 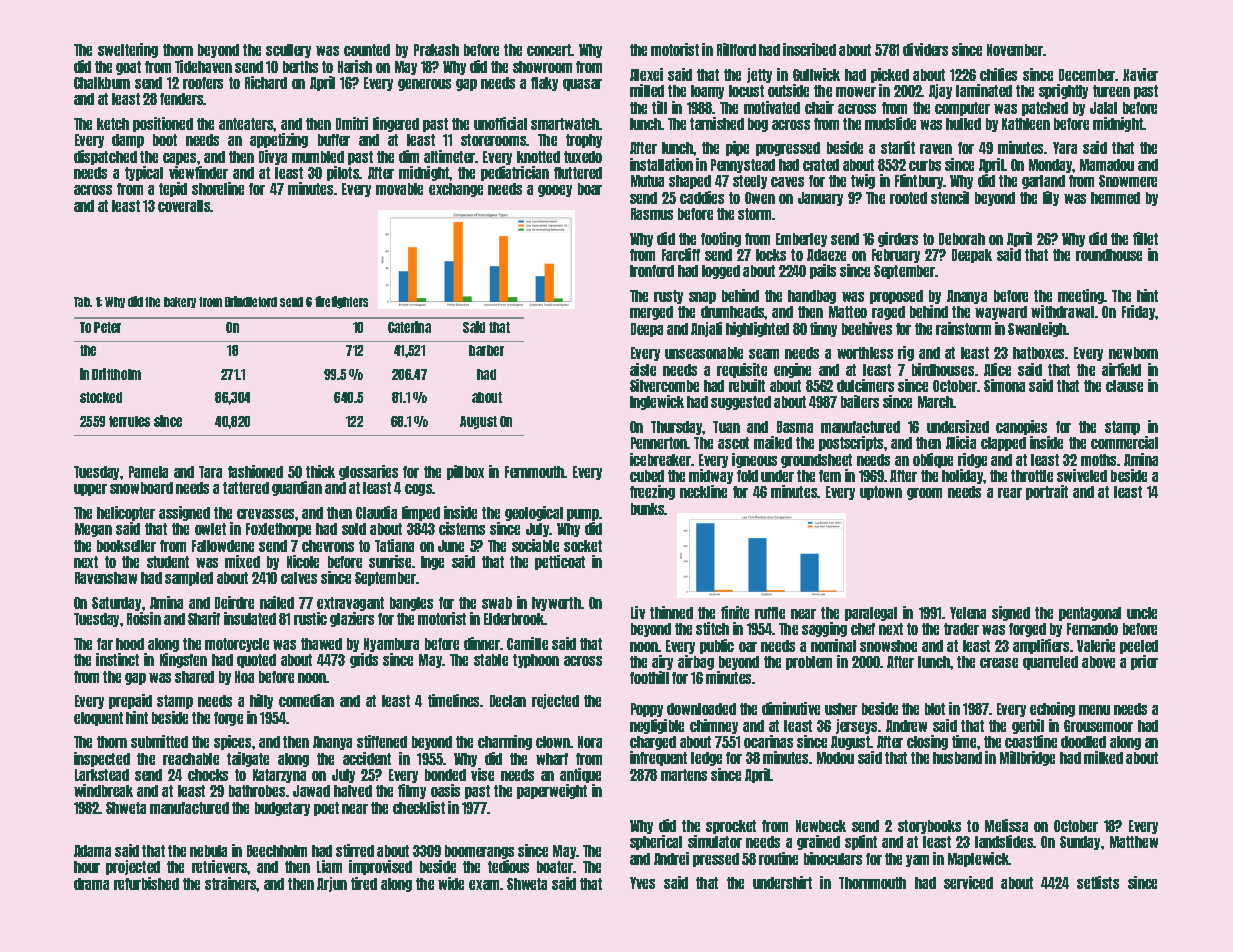 What do you see at coordinates (549, 50) in the page?
I see `concert` at bounding box center [549, 50].
